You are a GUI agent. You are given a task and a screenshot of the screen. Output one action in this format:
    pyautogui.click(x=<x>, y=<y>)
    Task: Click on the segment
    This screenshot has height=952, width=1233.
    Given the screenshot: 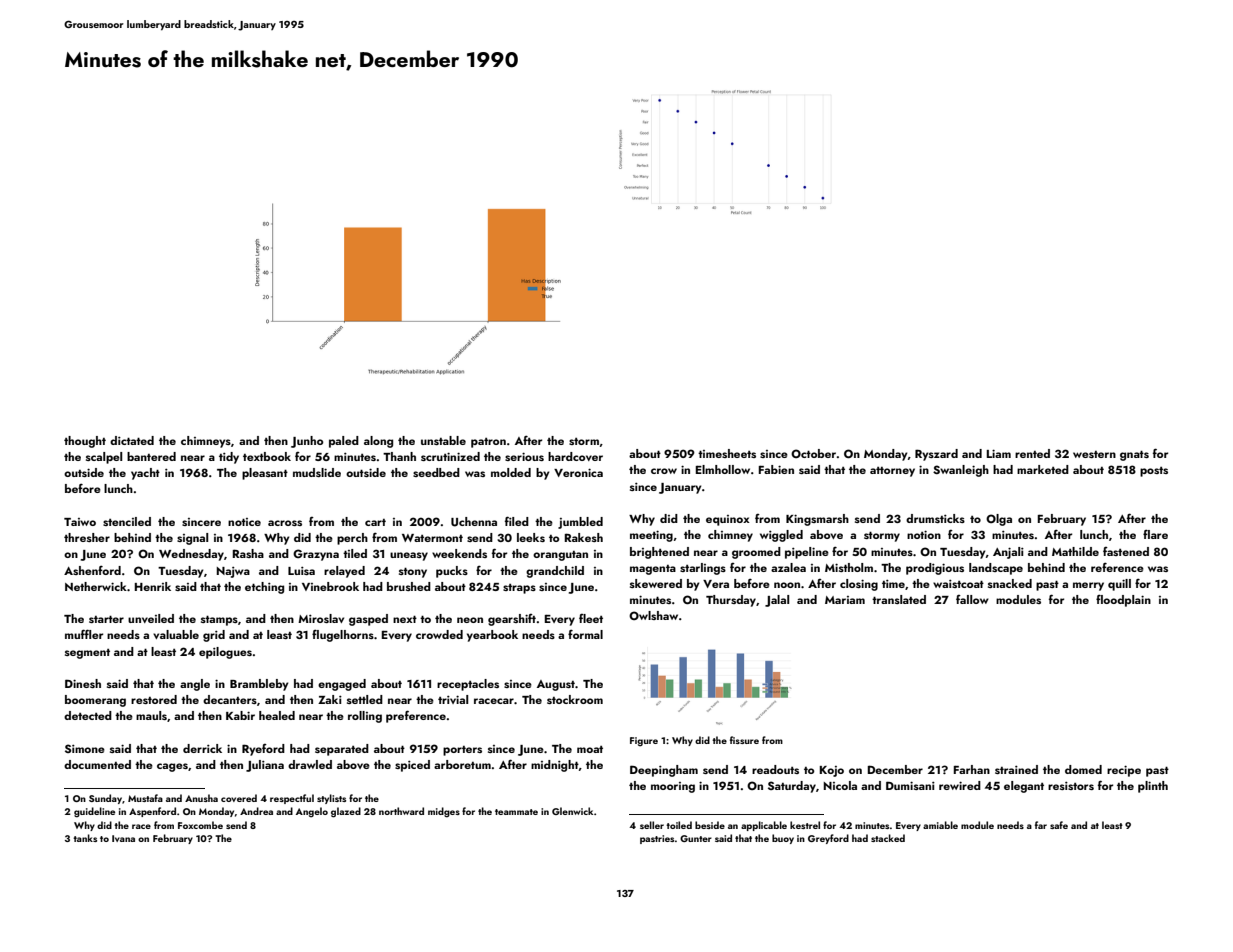 What is the action you would take?
    pyautogui.click(x=87, y=654)
